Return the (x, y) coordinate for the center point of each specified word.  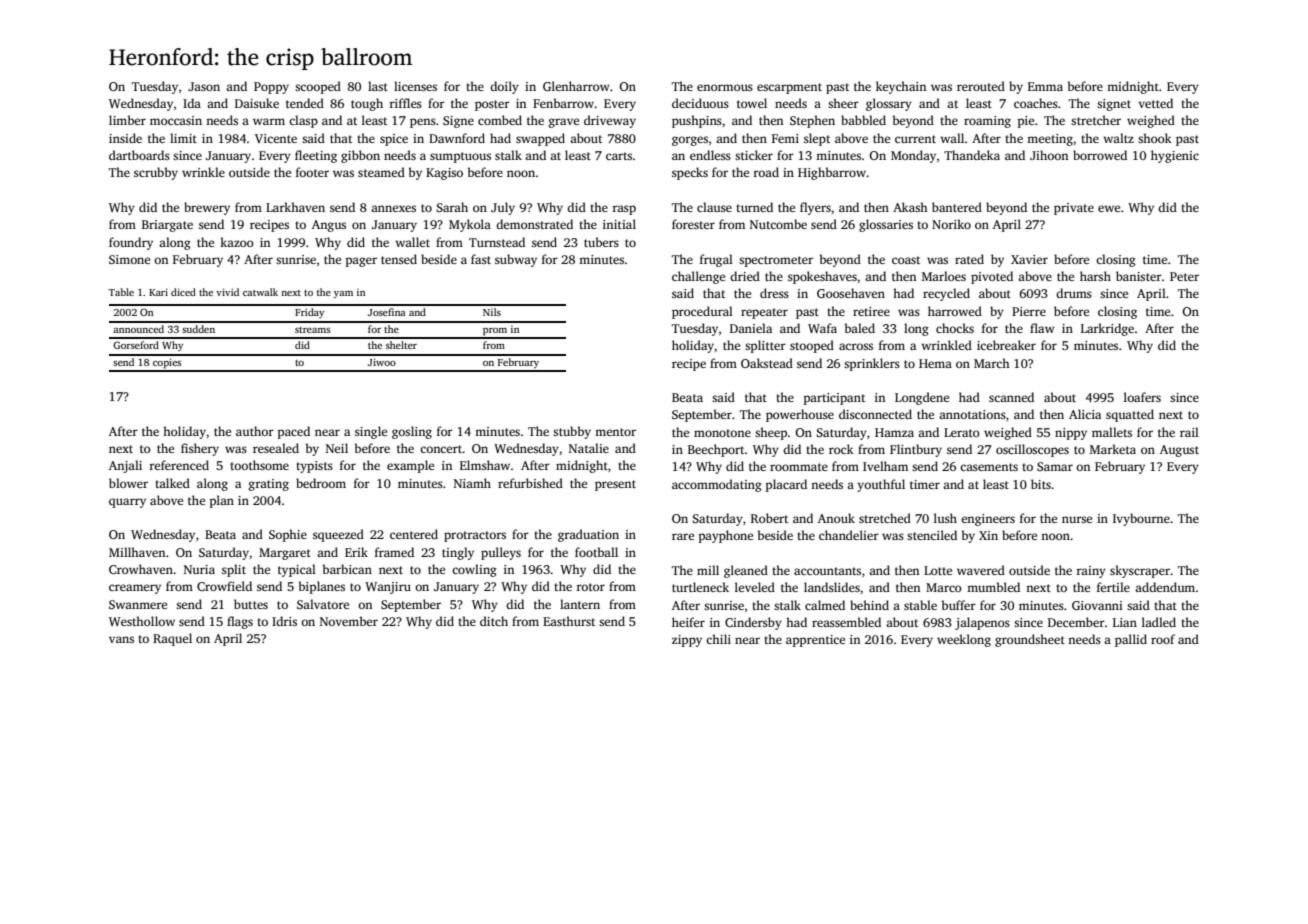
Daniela (751, 328)
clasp (303, 121)
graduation (588, 535)
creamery (135, 589)
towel (752, 103)
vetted (1155, 103)
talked (172, 483)
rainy (1091, 572)
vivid (227, 292)
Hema (935, 363)
